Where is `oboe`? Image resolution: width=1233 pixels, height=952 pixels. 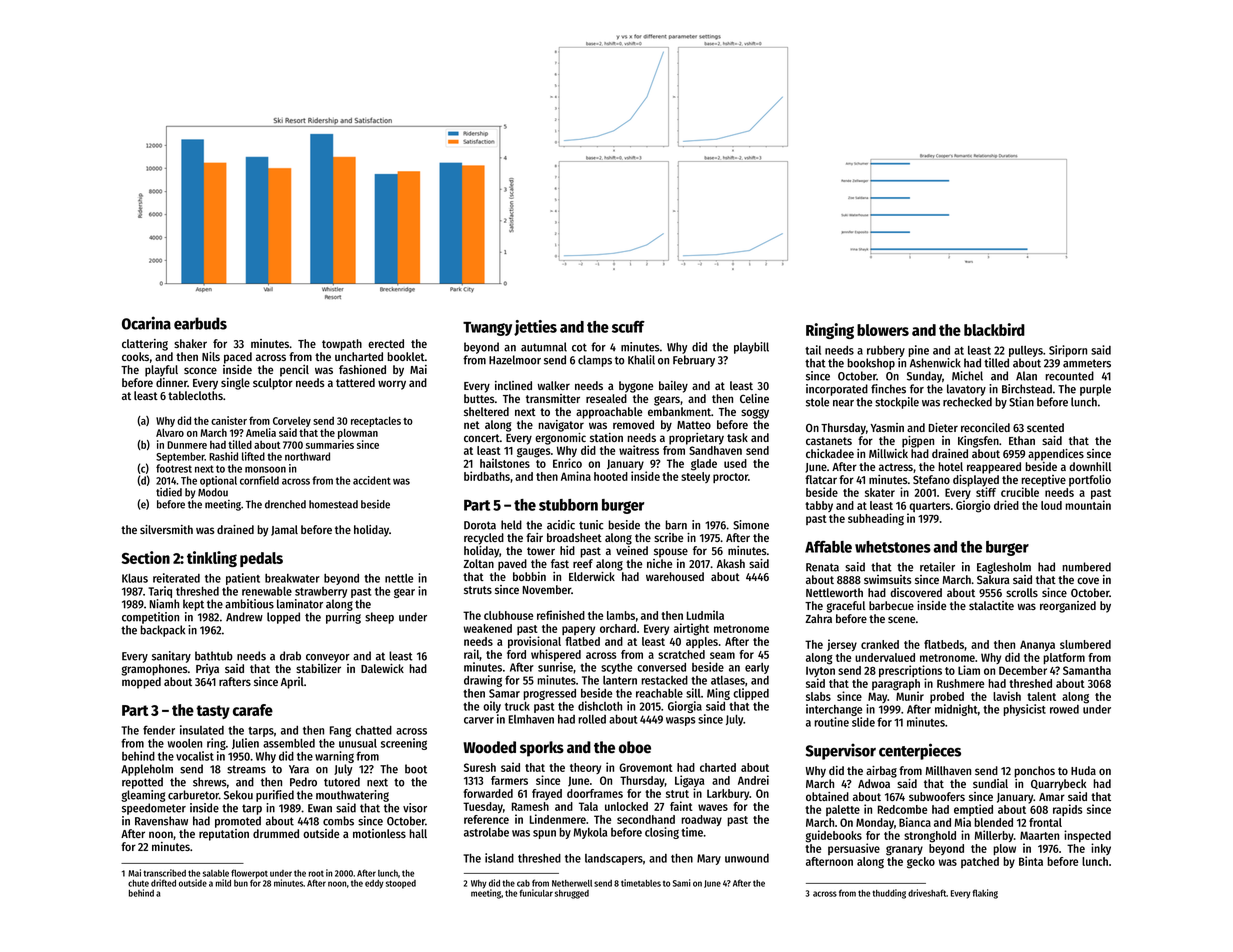
oboe is located at coordinates (635, 747).
